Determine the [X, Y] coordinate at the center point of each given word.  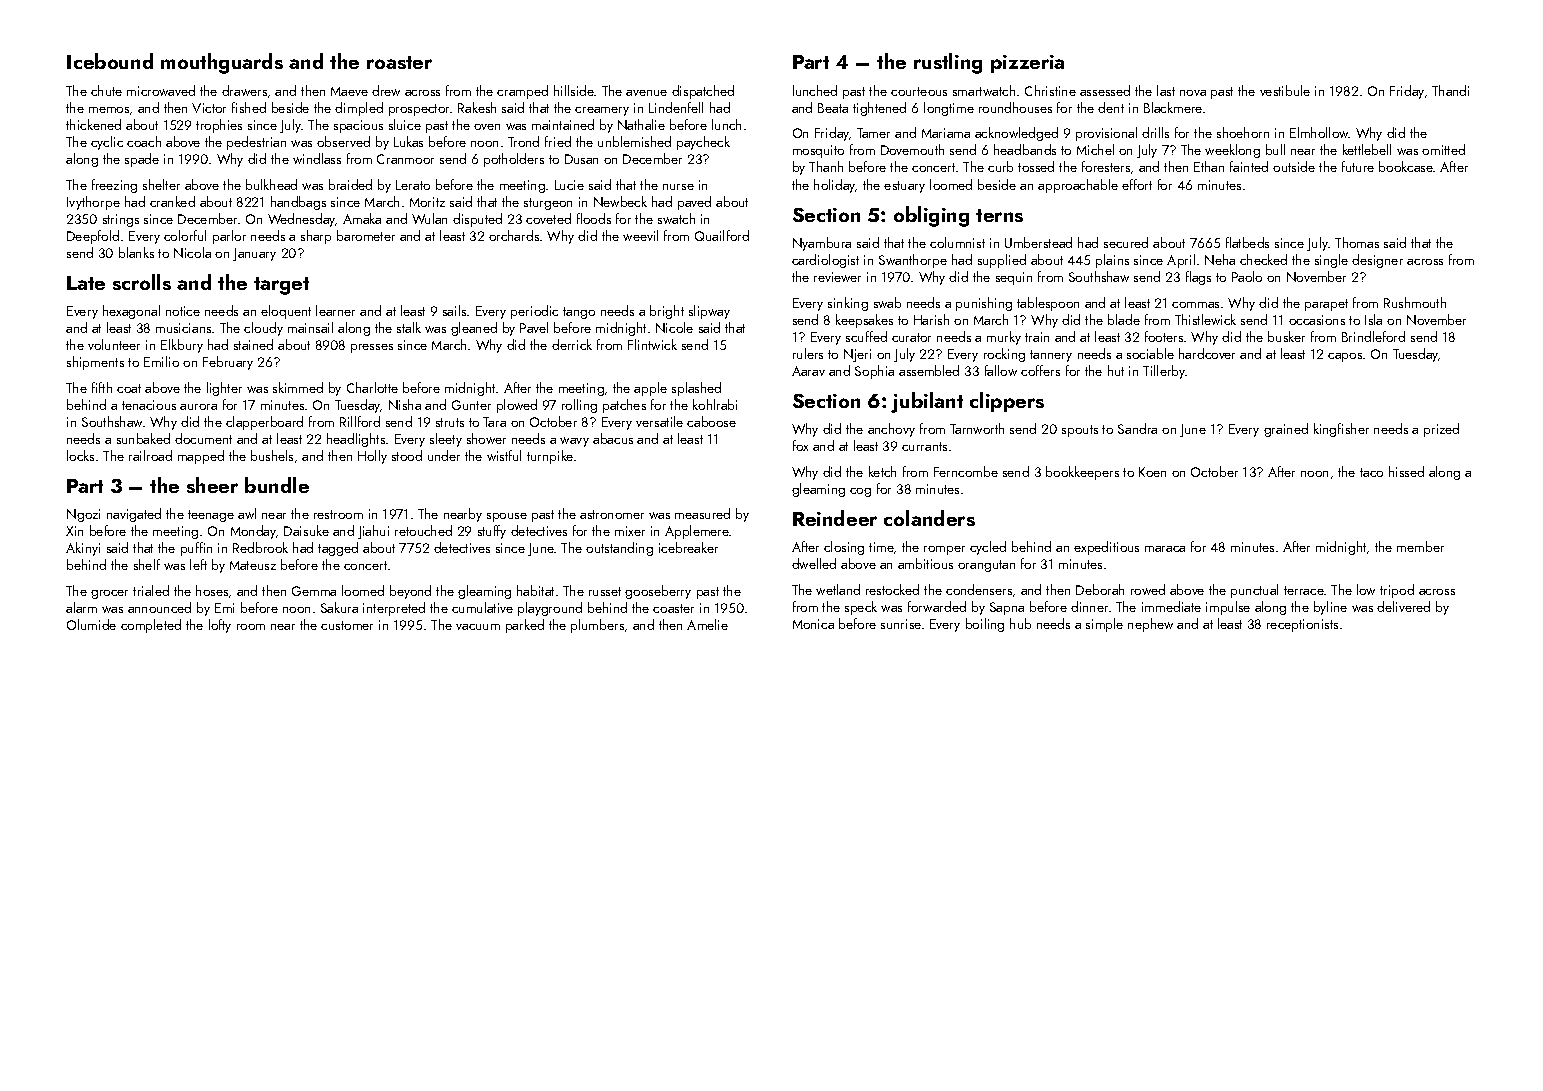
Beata [833, 108]
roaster [399, 62]
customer [347, 625]
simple [1104, 625]
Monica [813, 624]
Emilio [161, 361]
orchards [514, 235]
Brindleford [1373, 336]
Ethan [1209, 166]
